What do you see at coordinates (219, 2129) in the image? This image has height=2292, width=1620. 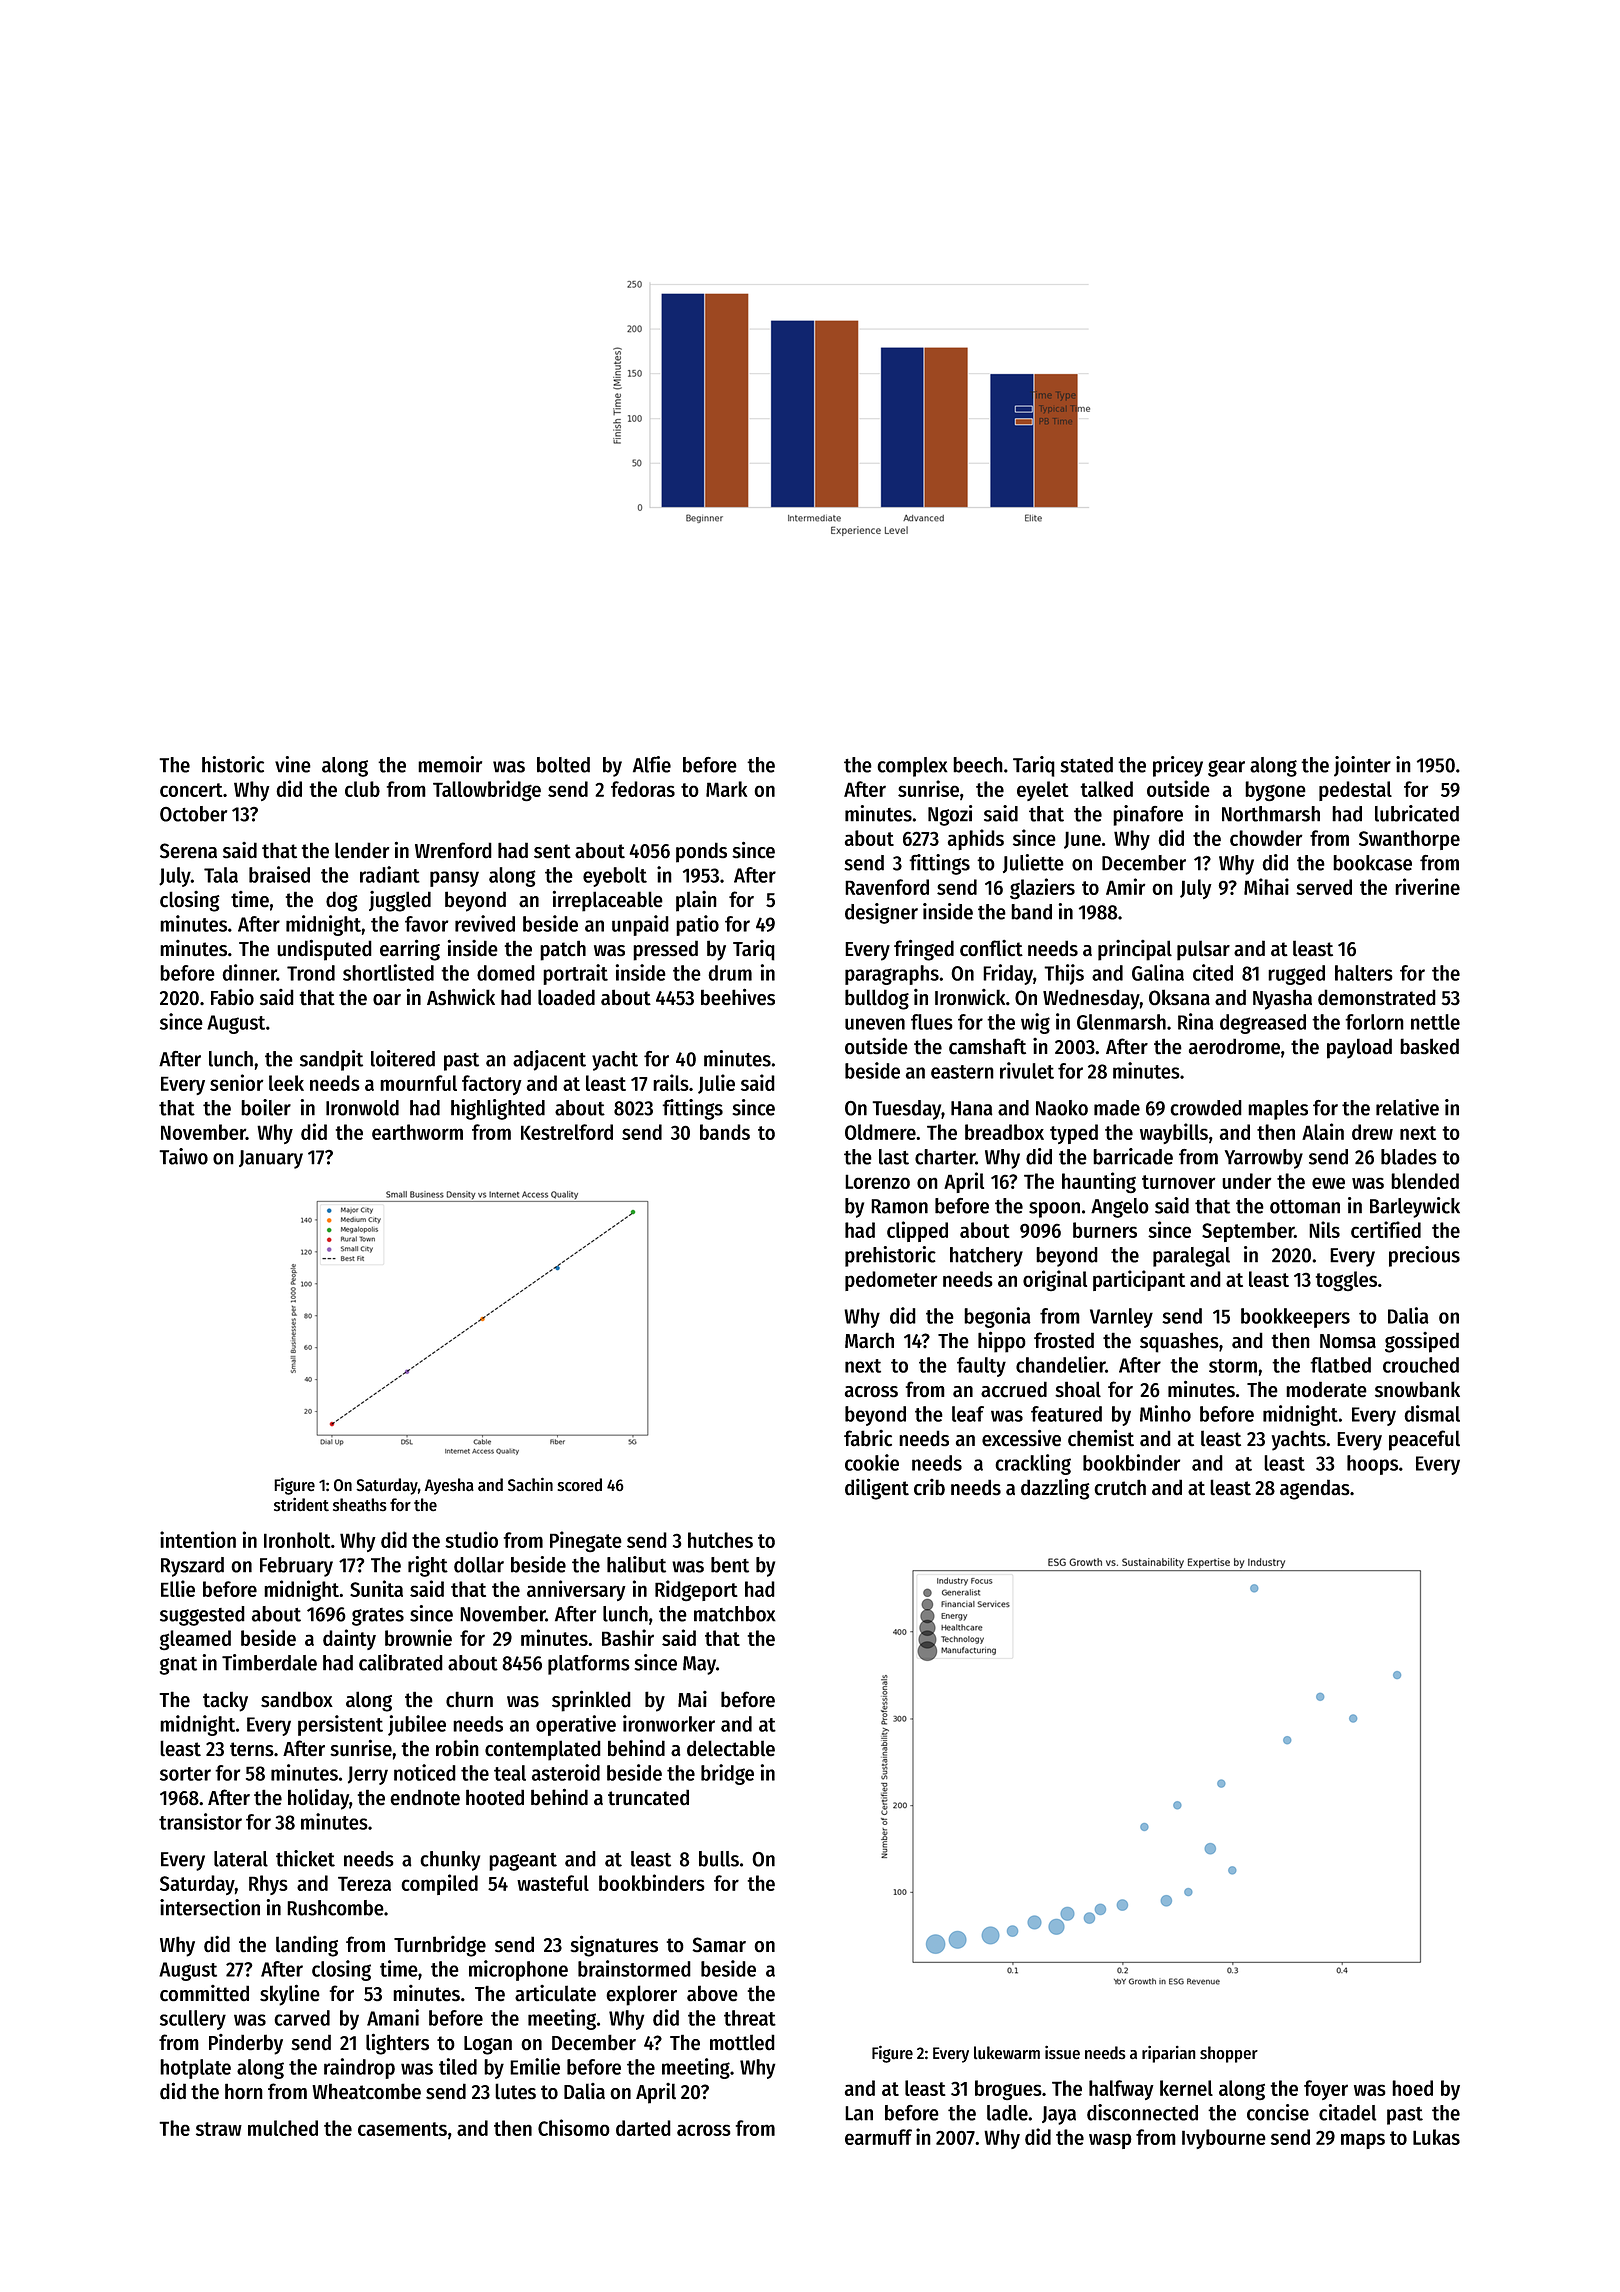 I see `straw` at bounding box center [219, 2129].
